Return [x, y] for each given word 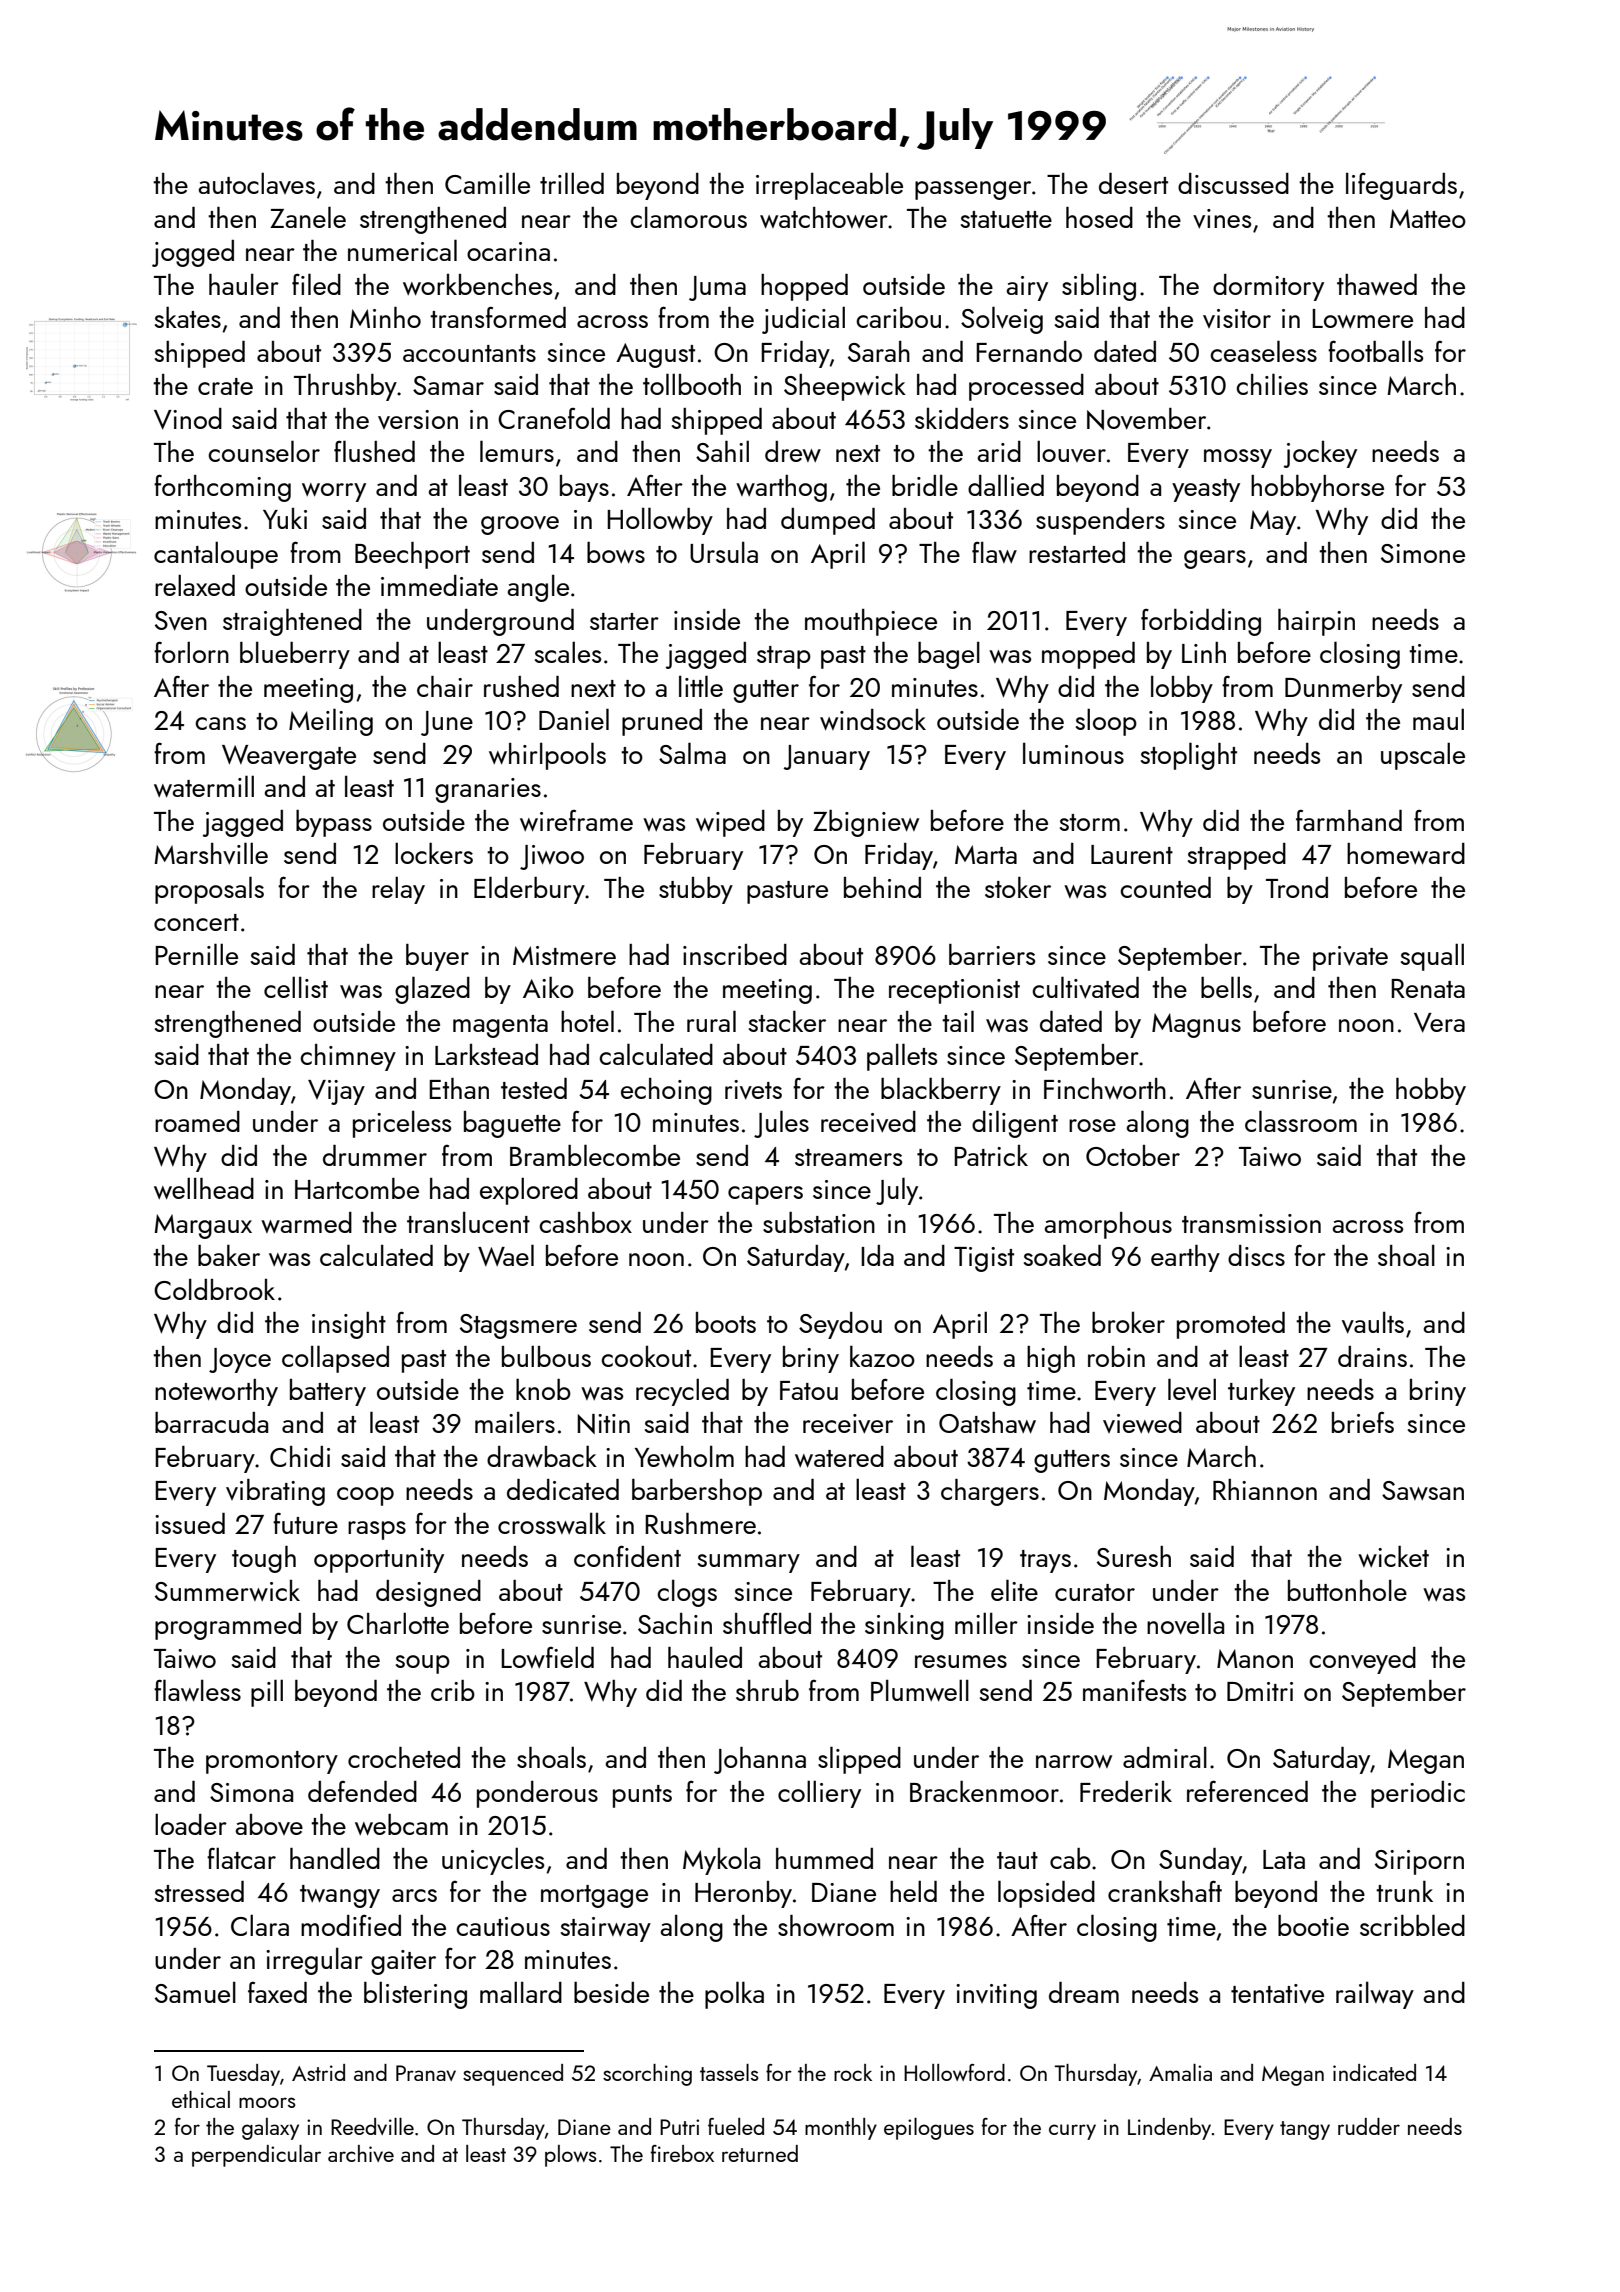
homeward [1406, 854]
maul [1438, 719]
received [868, 1122]
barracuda [211, 1422]
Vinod [188, 419]
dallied [1006, 485]
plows [571, 2156]
